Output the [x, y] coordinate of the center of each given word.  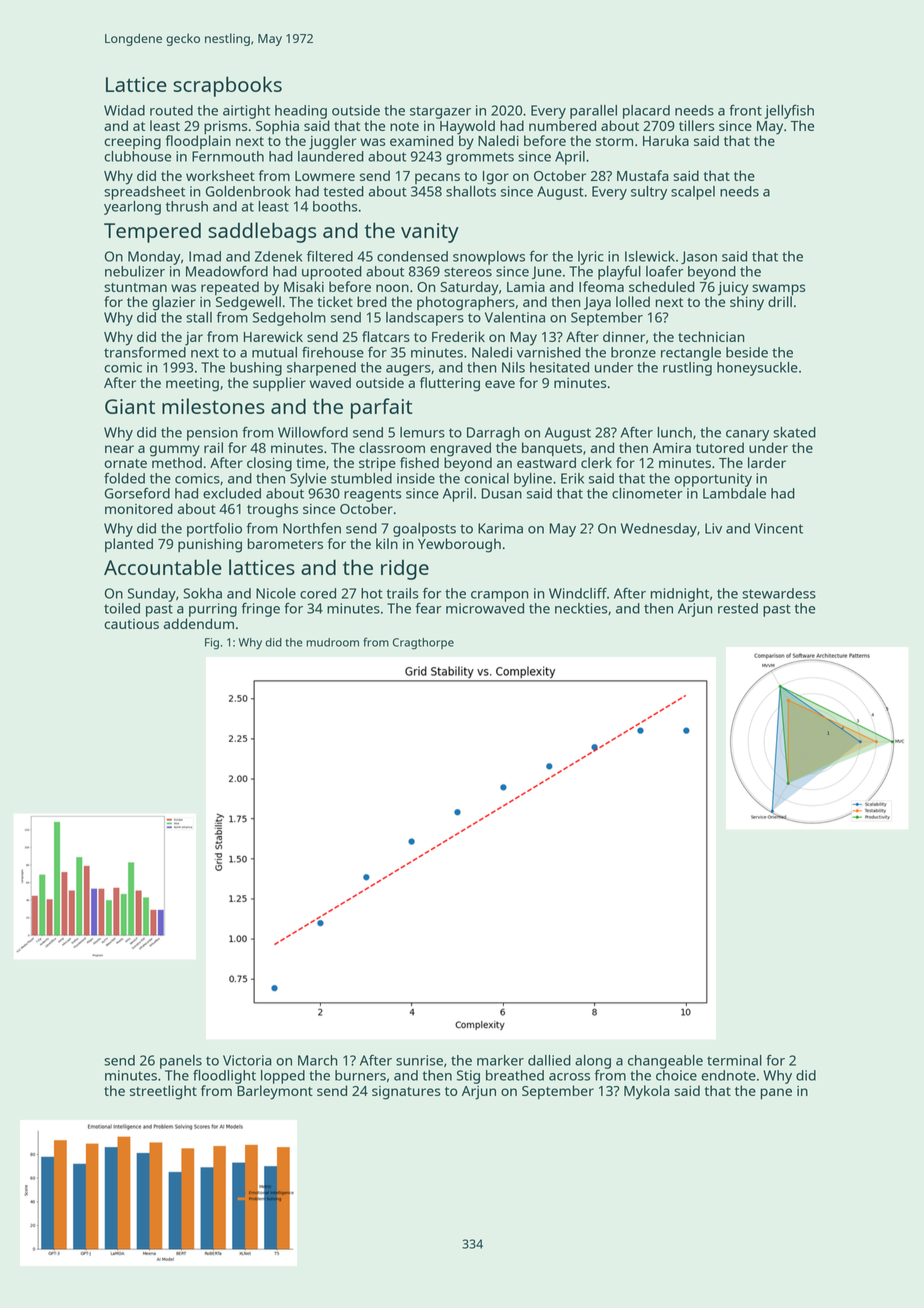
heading [301, 112]
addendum [199, 623]
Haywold [467, 127]
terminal [734, 1060]
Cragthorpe [423, 644]
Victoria [247, 1060]
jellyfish [789, 111]
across [569, 1077]
